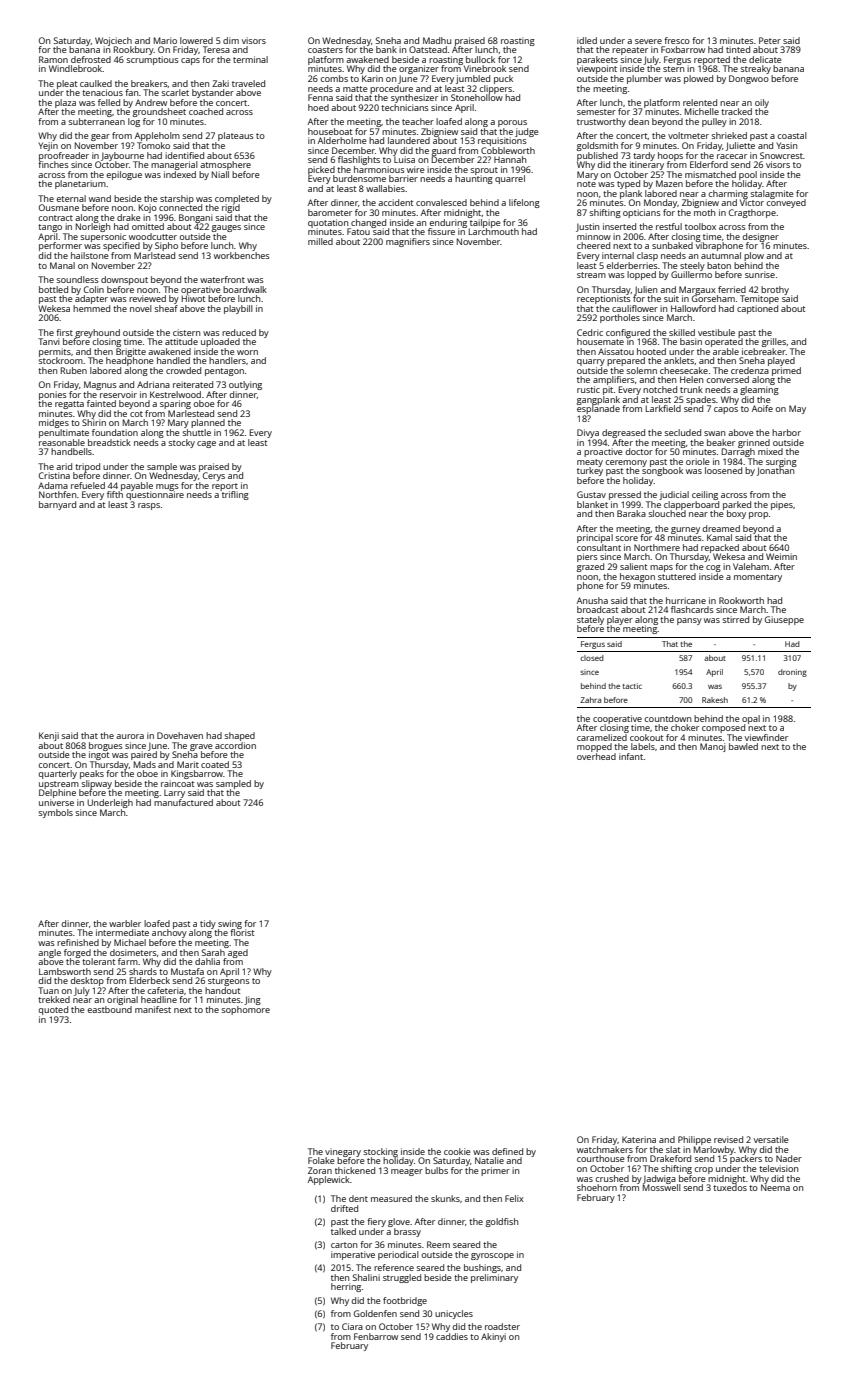  I want to click on manifest, so click(153, 1009).
